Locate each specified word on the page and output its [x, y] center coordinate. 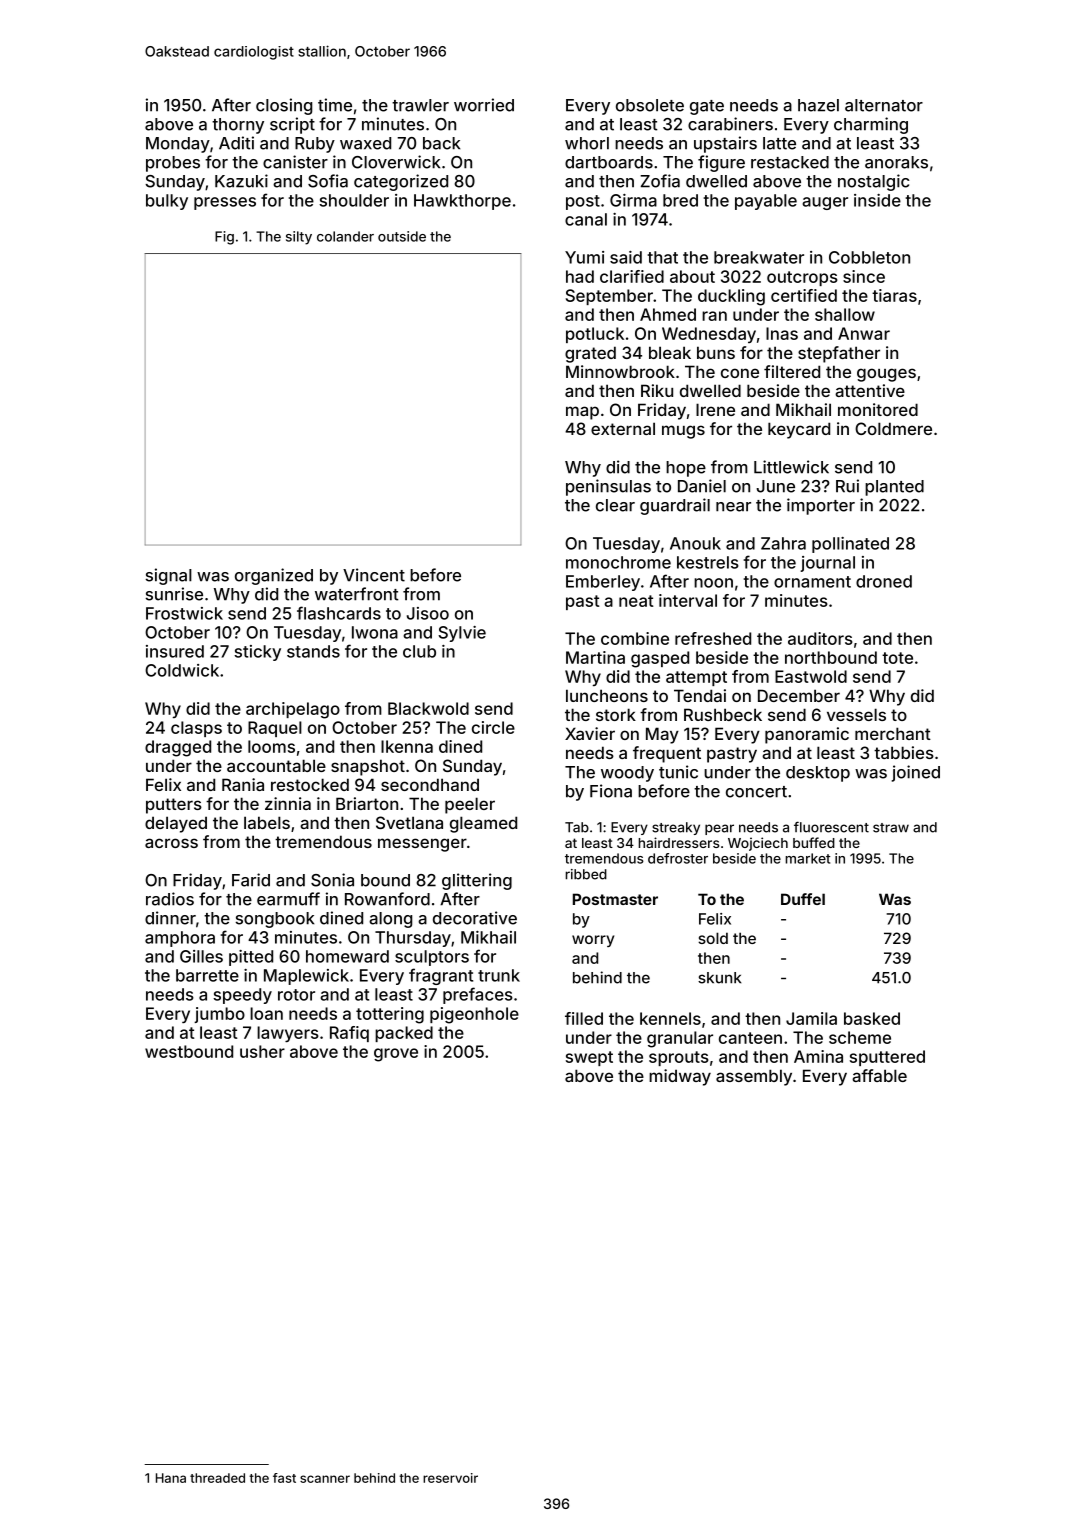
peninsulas [608, 487]
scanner [325, 1479]
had [580, 276]
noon [713, 583]
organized [274, 576]
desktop [818, 774]
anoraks [896, 162]
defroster [678, 858]
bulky [167, 202]
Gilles [201, 956]
